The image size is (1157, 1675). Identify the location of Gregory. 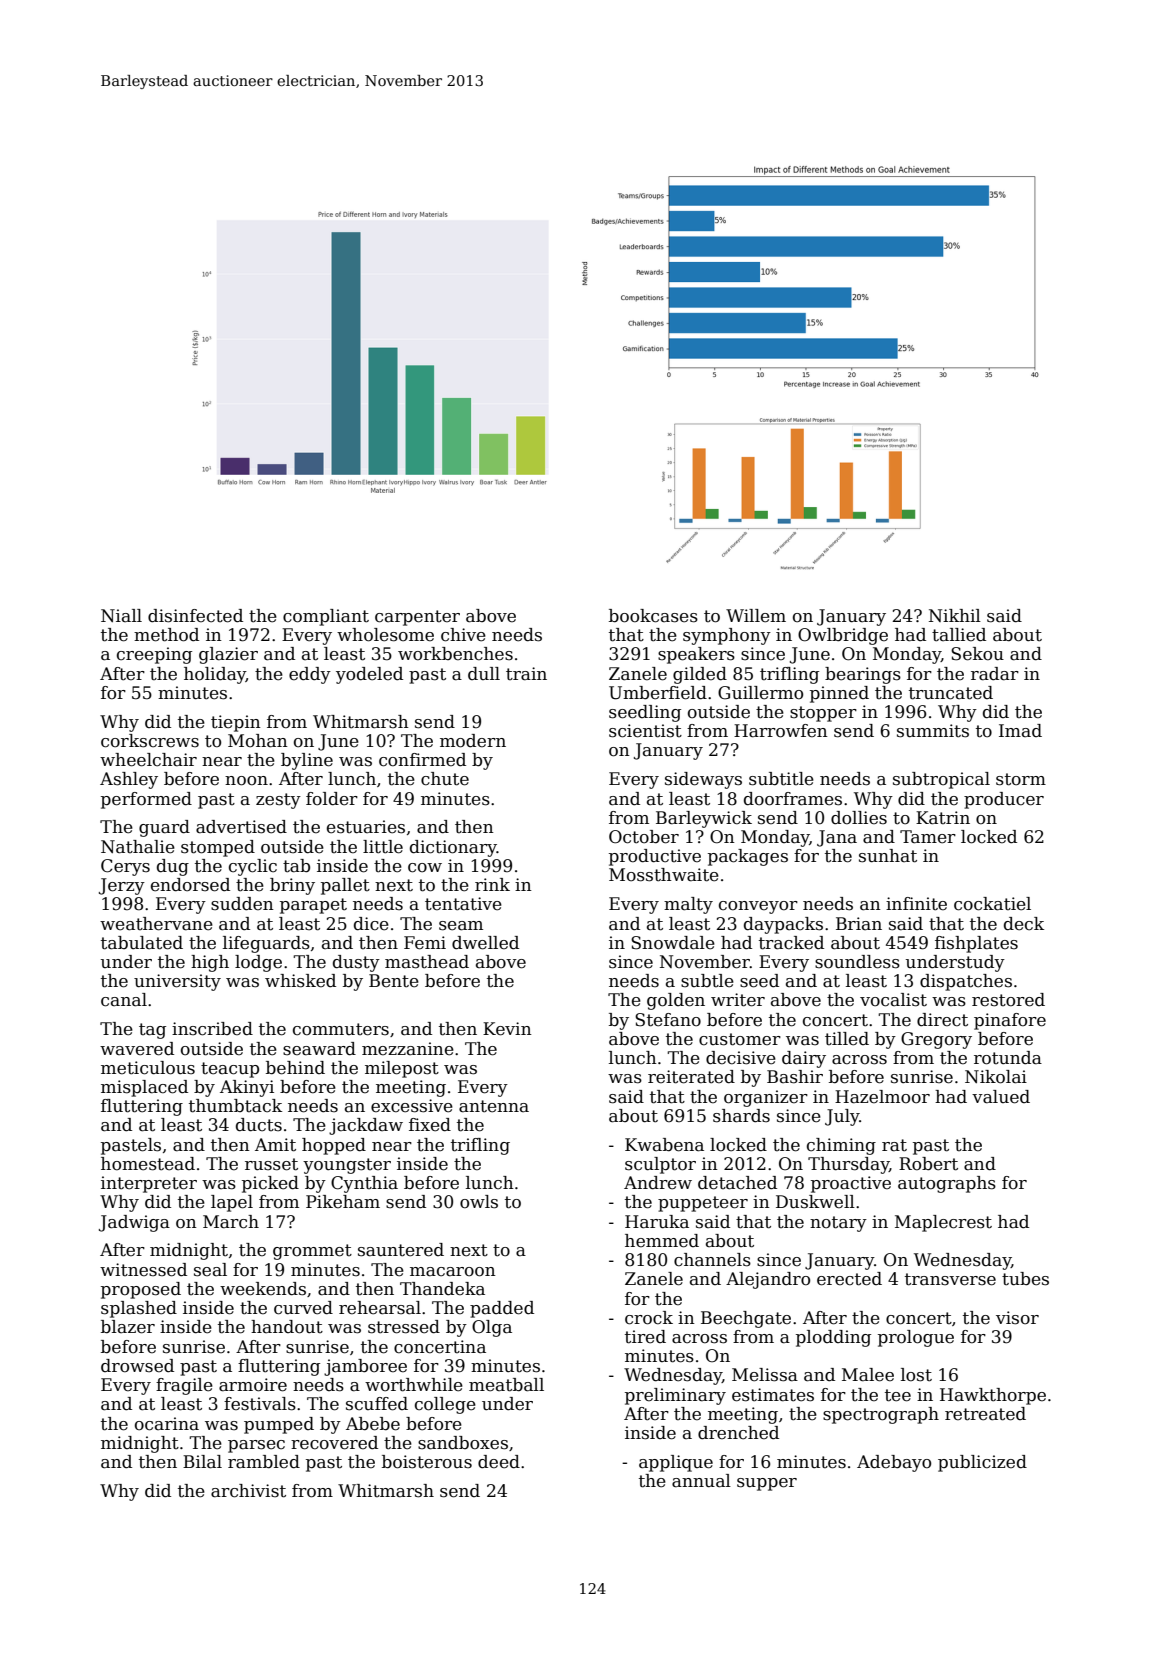
(936, 1040).
